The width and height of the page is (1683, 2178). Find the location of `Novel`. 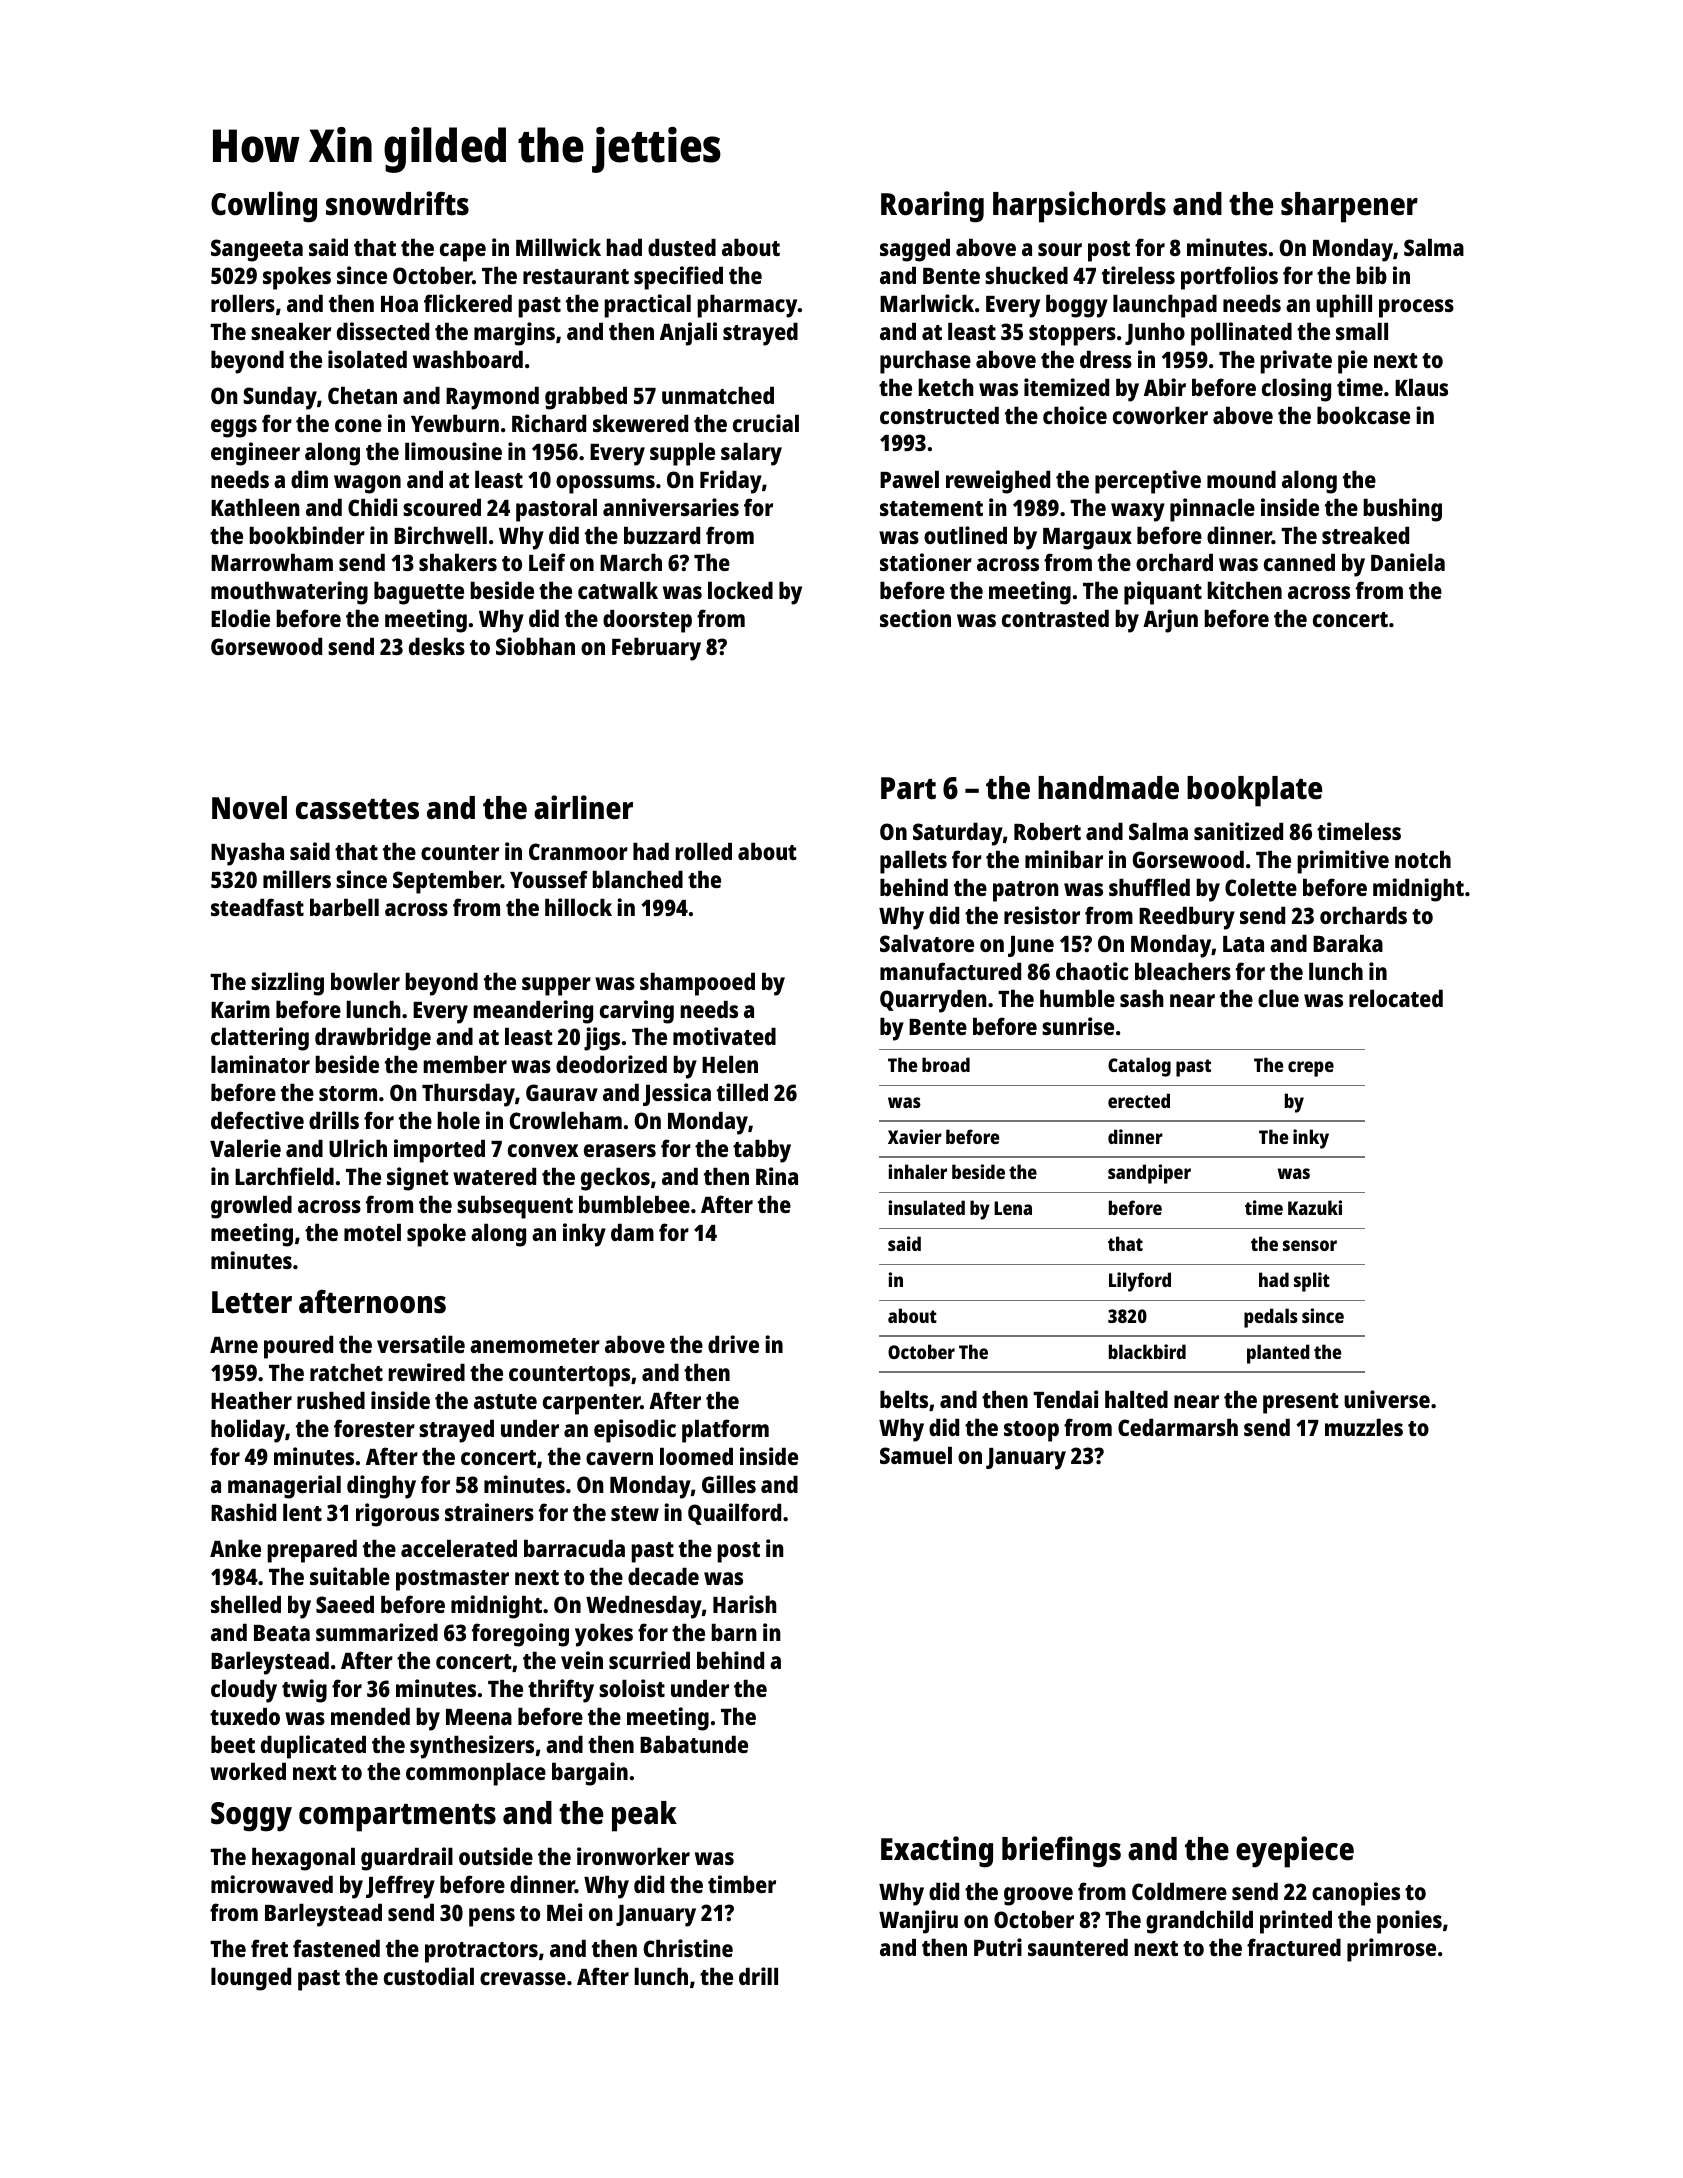

Novel is located at coordinates (249, 808).
